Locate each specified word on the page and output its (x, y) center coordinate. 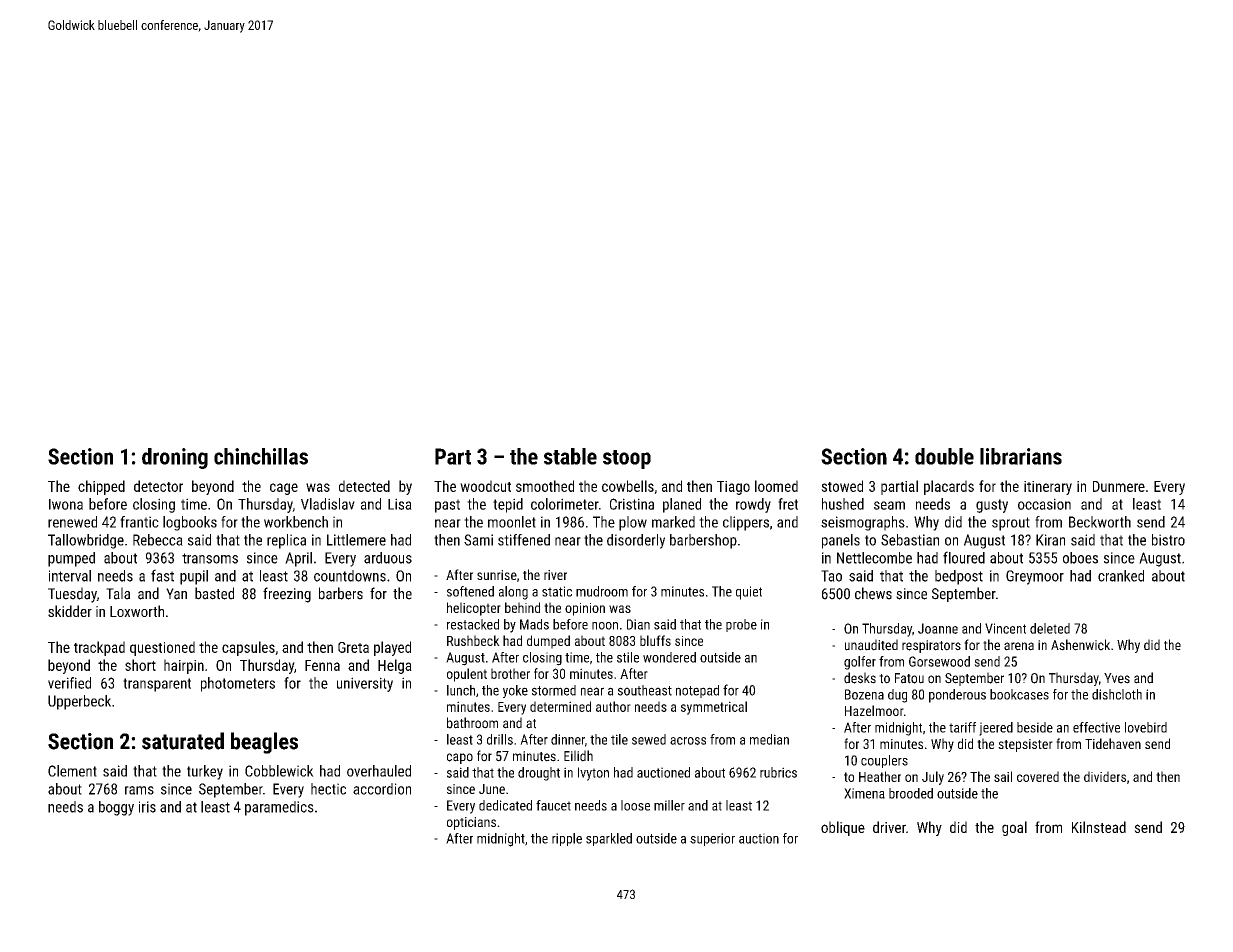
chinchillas (261, 456)
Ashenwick (1080, 645)
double (944, 456)
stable (570, 456)
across (688, 741)
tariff (962, 727)
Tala (118, 593)
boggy (116, 808)
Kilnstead (1099, 827)
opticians (471, 823)
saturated (183, 741)
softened (470, 591)
